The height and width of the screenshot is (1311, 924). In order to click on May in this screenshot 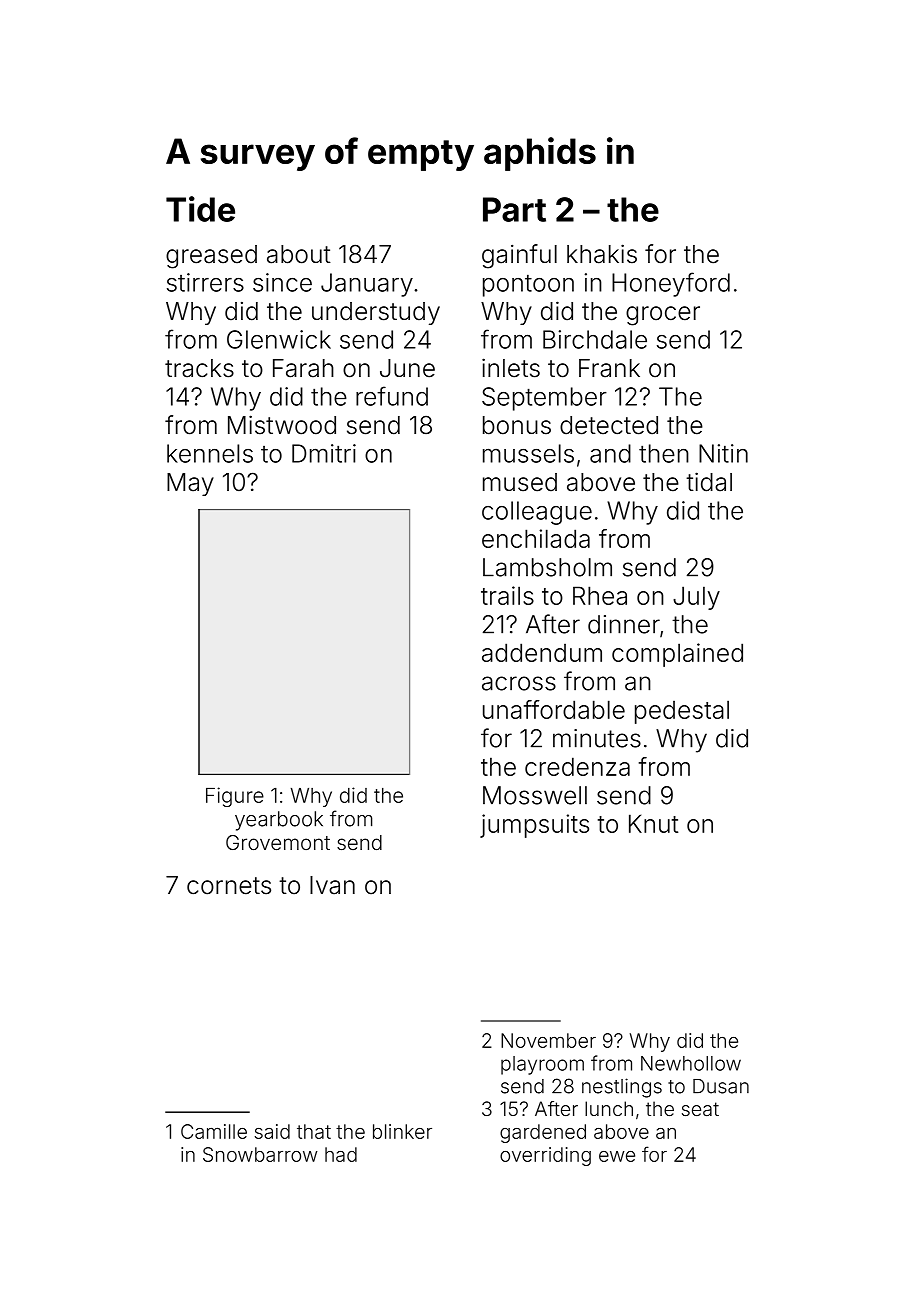, I will do `click(190, 484)`.
